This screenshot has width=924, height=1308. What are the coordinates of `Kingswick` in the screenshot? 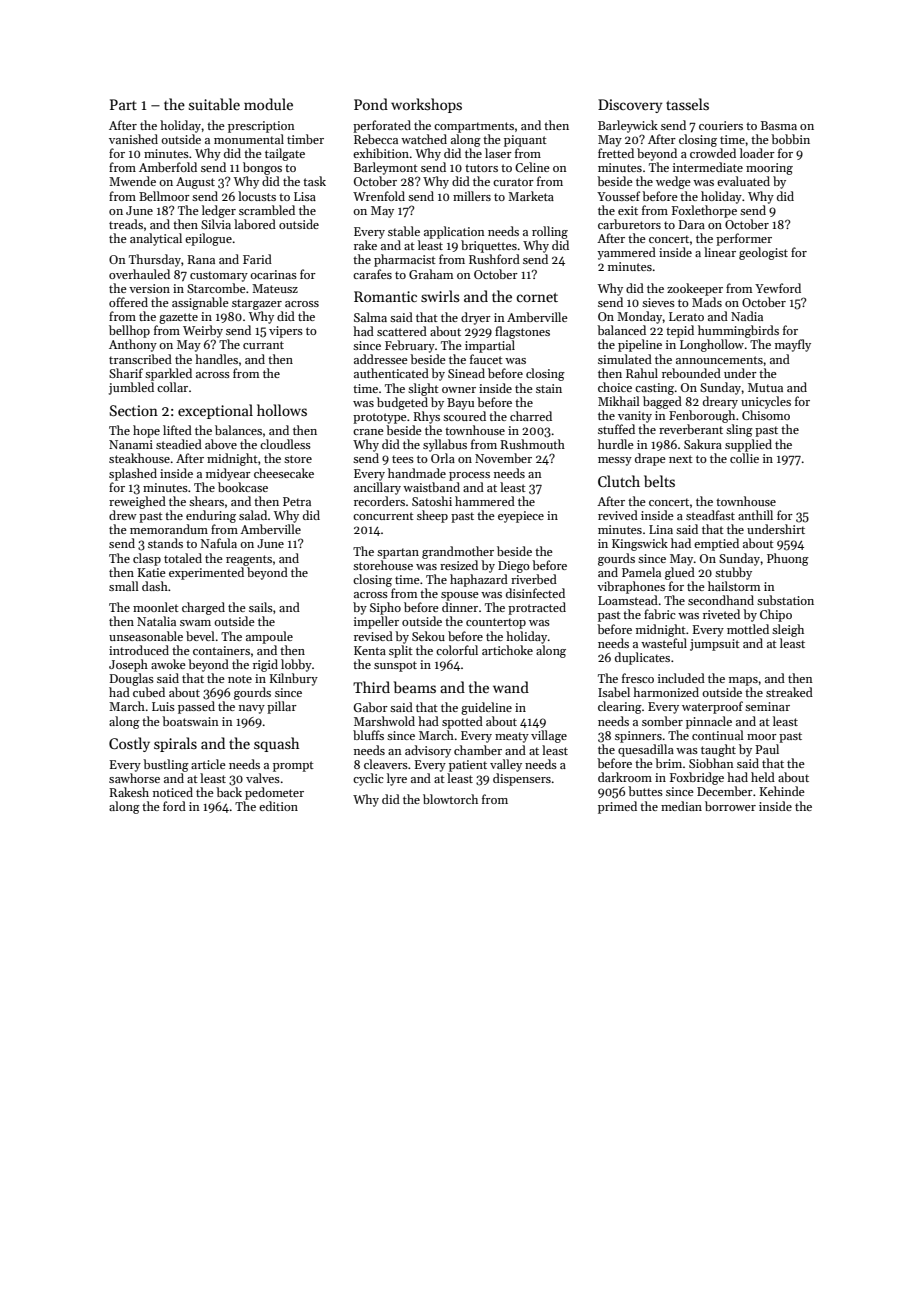 It's located at (640, 544).
